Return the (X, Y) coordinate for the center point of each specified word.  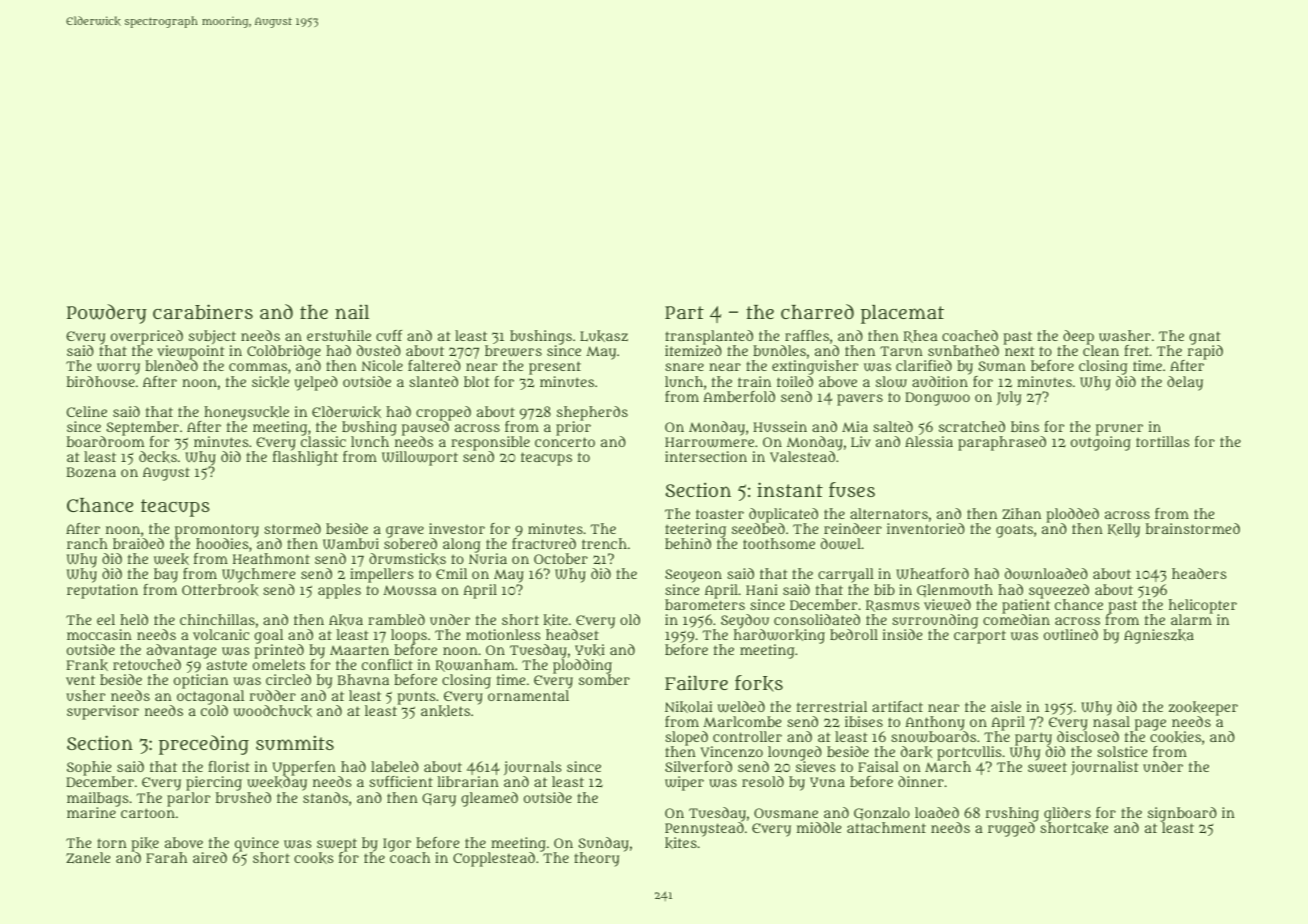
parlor (188, 799)
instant (790, 489)
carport (980, 637)
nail (352, 311)
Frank (87, 665)
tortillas (1162, 441)
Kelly (1124, 530)
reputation (102, 591)
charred (817, 311)
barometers (705, 604)
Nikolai (688, 707)
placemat (902, 314)
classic (323, 441)
